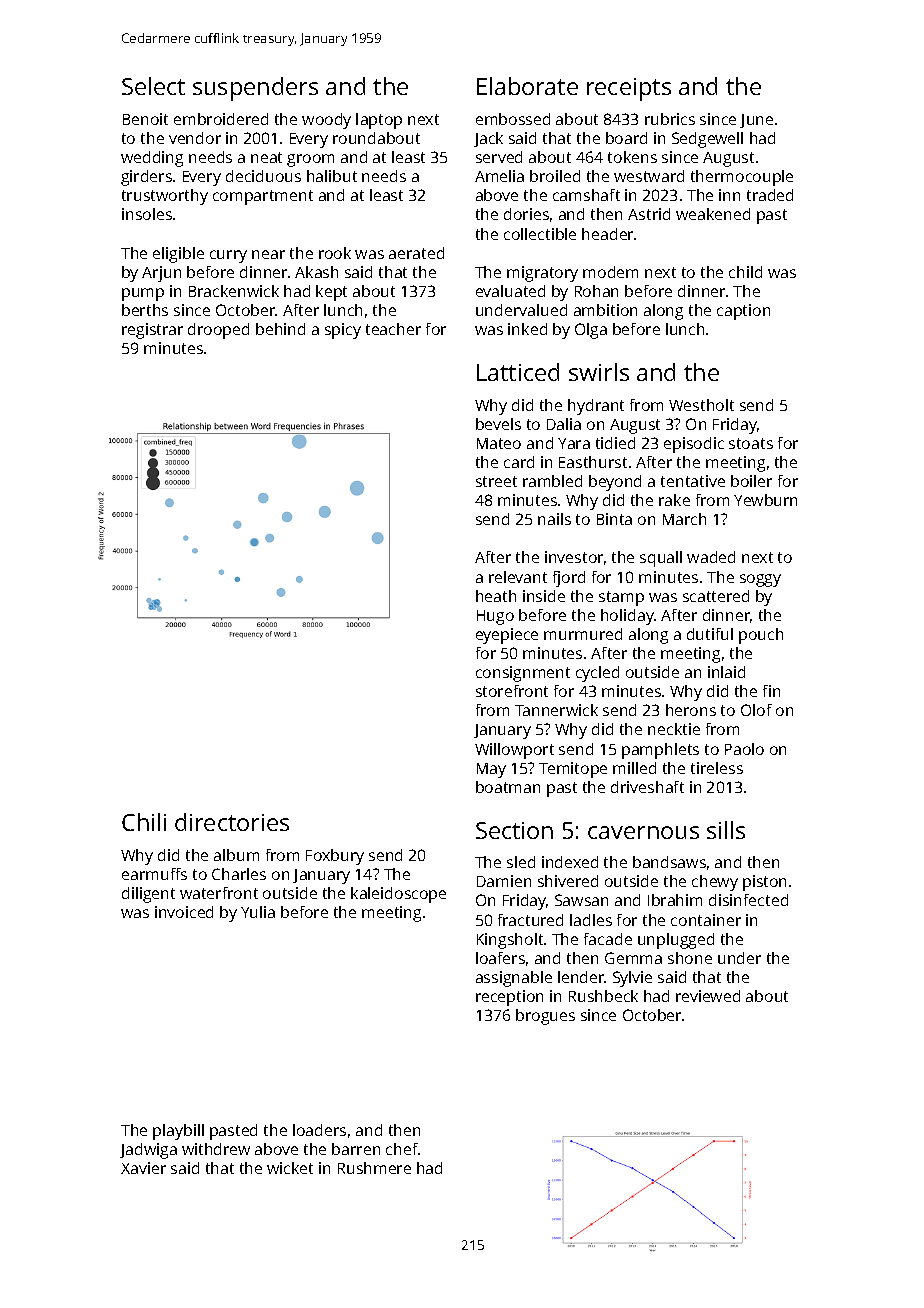 This screenshot has width=924, height=1308. Describe the element at coordinates (745, 272) in the screenshot. I see `child` at that location.
